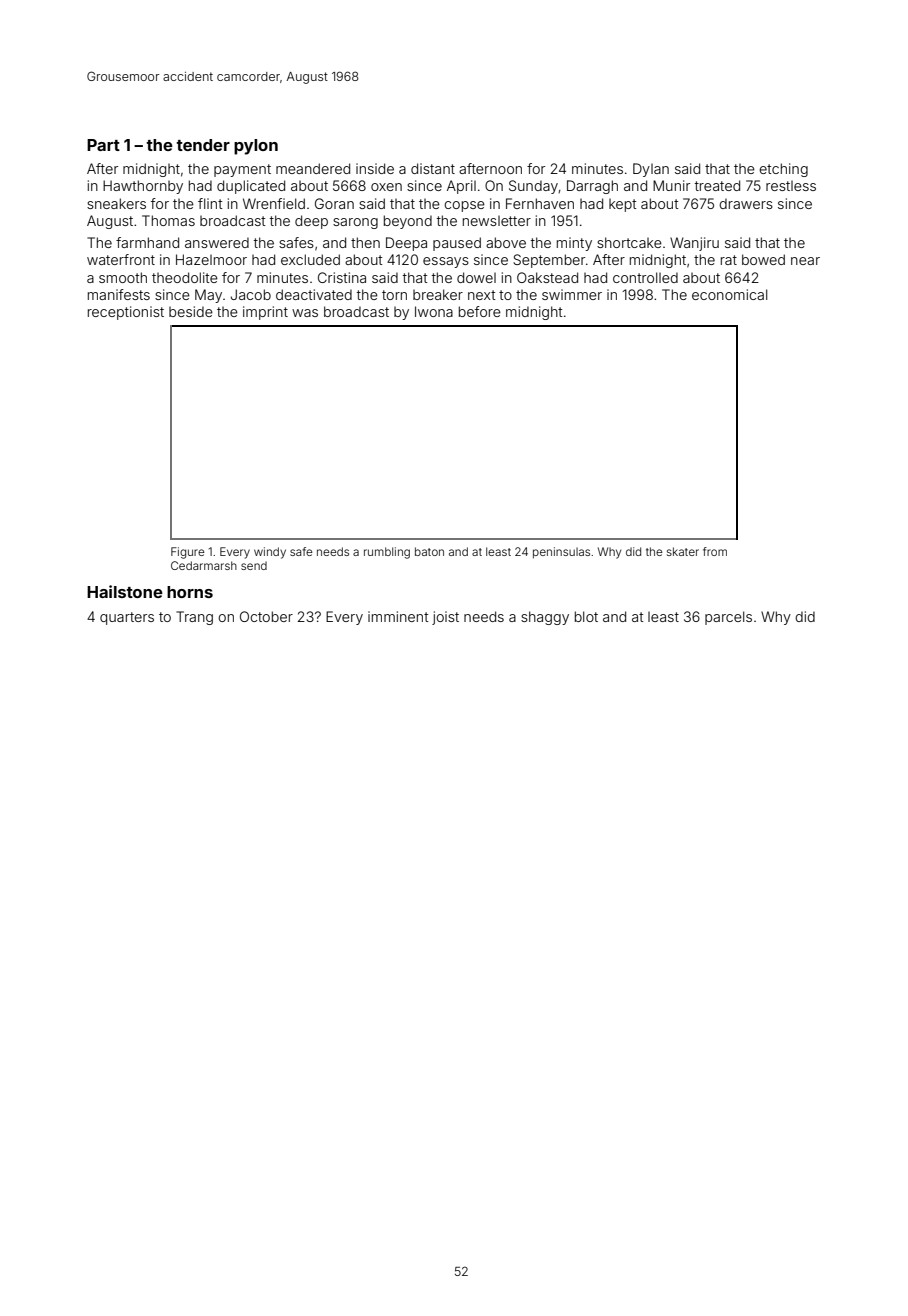  What do you see at coordinates (783, 170) in the screenshot?
I see `etching` at bounding box center [783, 170].
